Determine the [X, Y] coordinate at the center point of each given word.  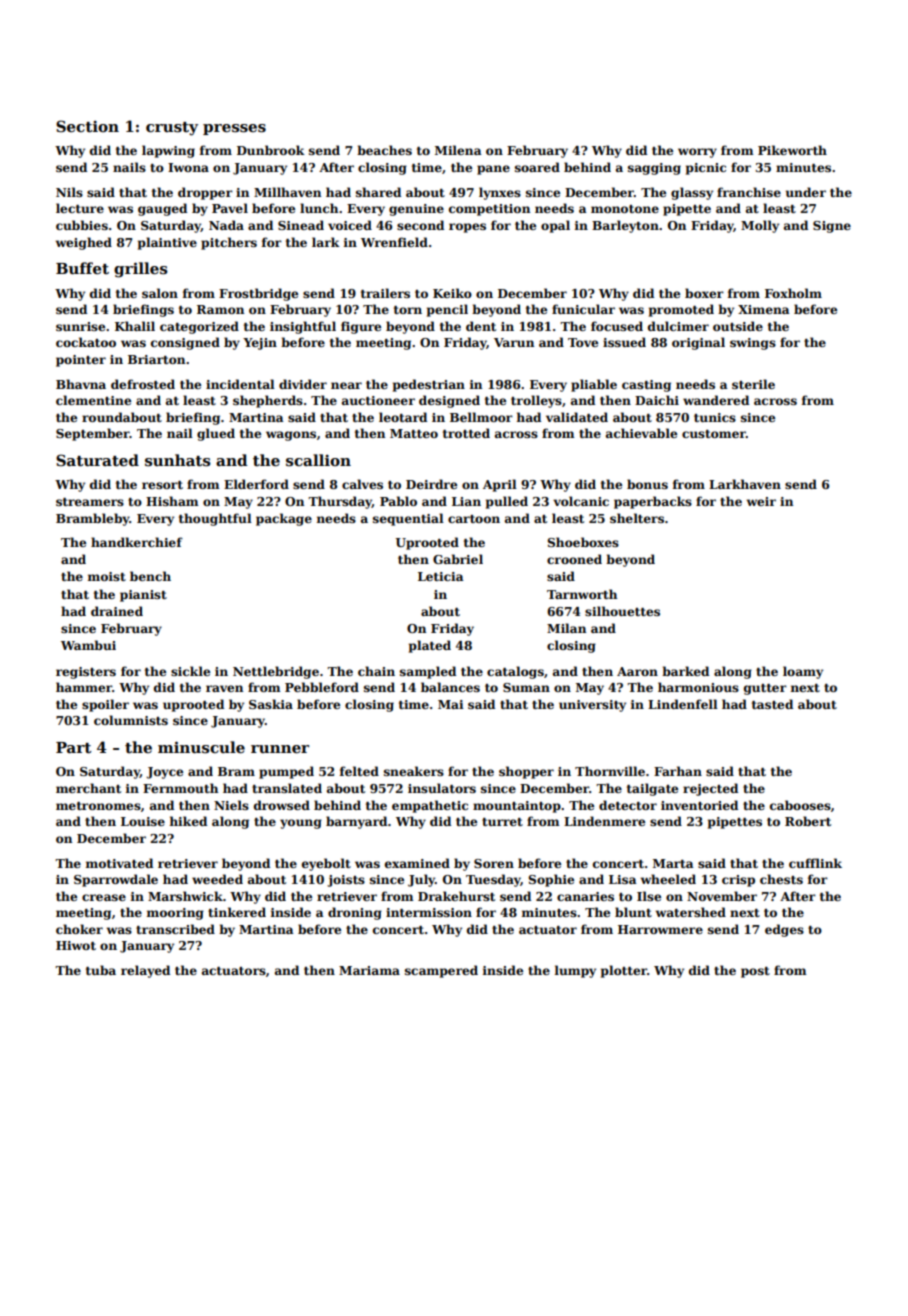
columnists [131, 720]
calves [362, 484]
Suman [526, 687]
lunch [319, 208]
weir [761, 501]
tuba [101, 970]
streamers [90, 502]
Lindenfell [683, 704]
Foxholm [793, 293]
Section [87, 126]
